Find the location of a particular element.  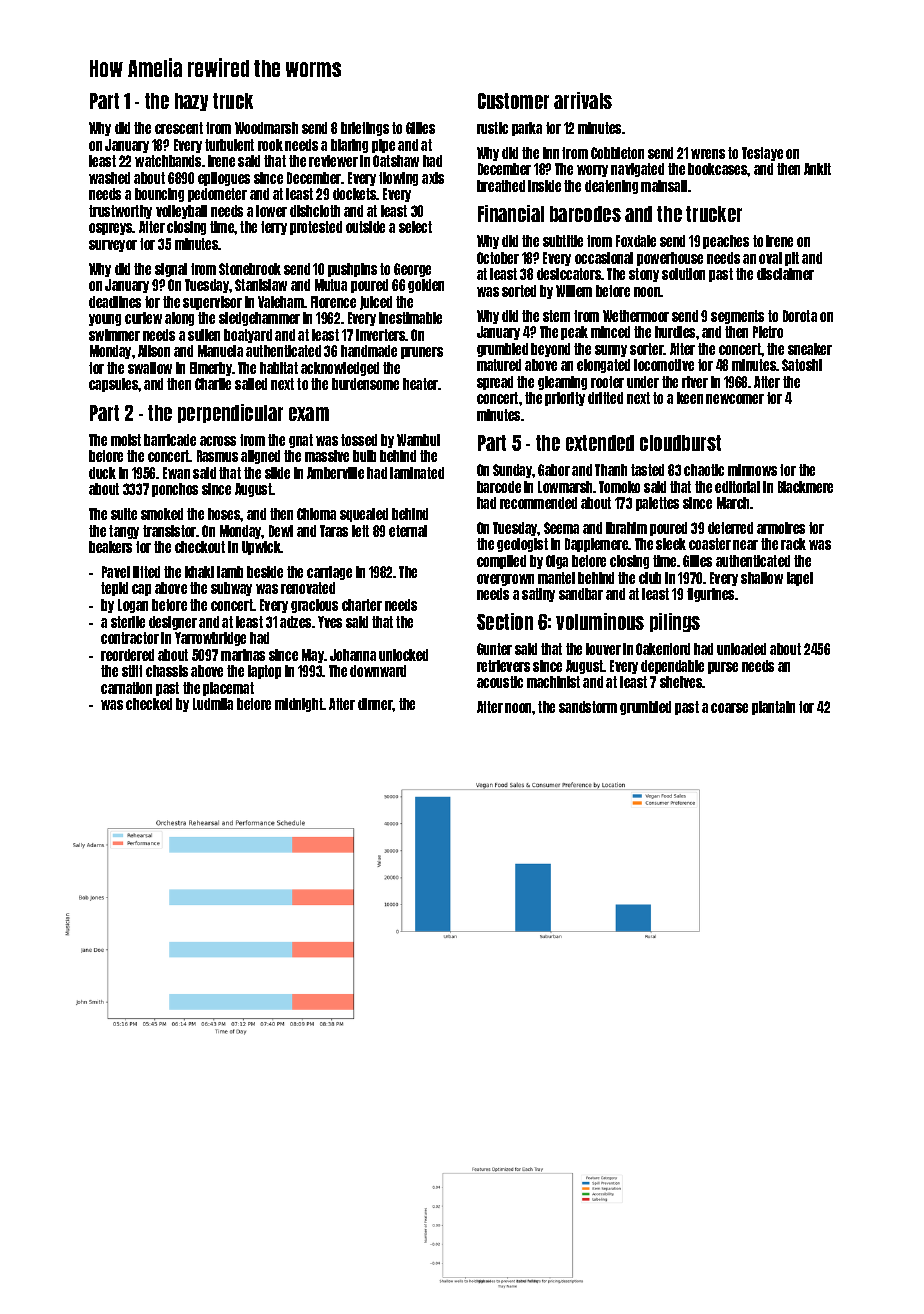

geologist is located at coordinates (522, 545).
